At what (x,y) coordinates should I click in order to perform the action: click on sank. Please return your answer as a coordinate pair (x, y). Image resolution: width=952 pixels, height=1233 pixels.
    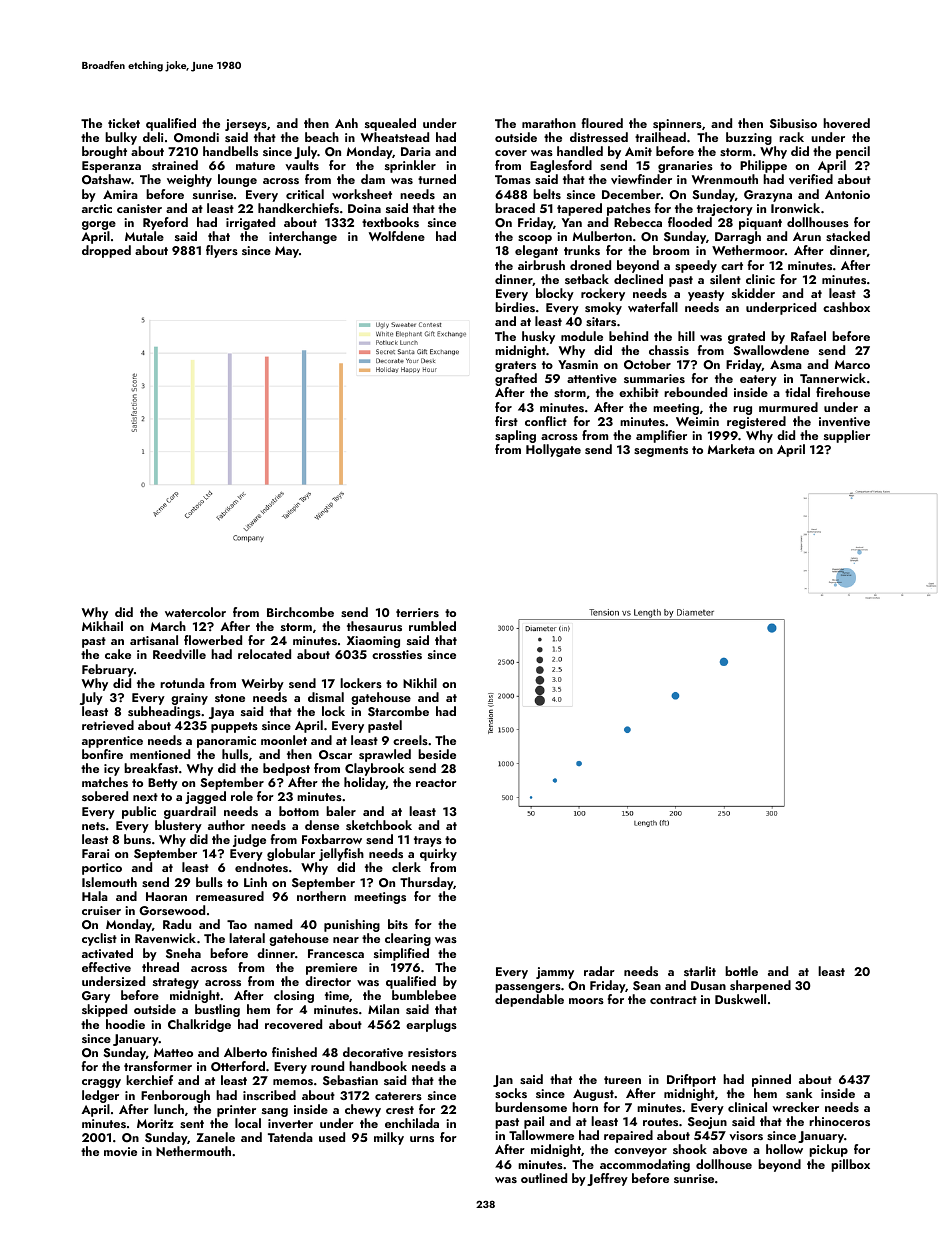
    Looking at the image, I should click on (799, 1093).
